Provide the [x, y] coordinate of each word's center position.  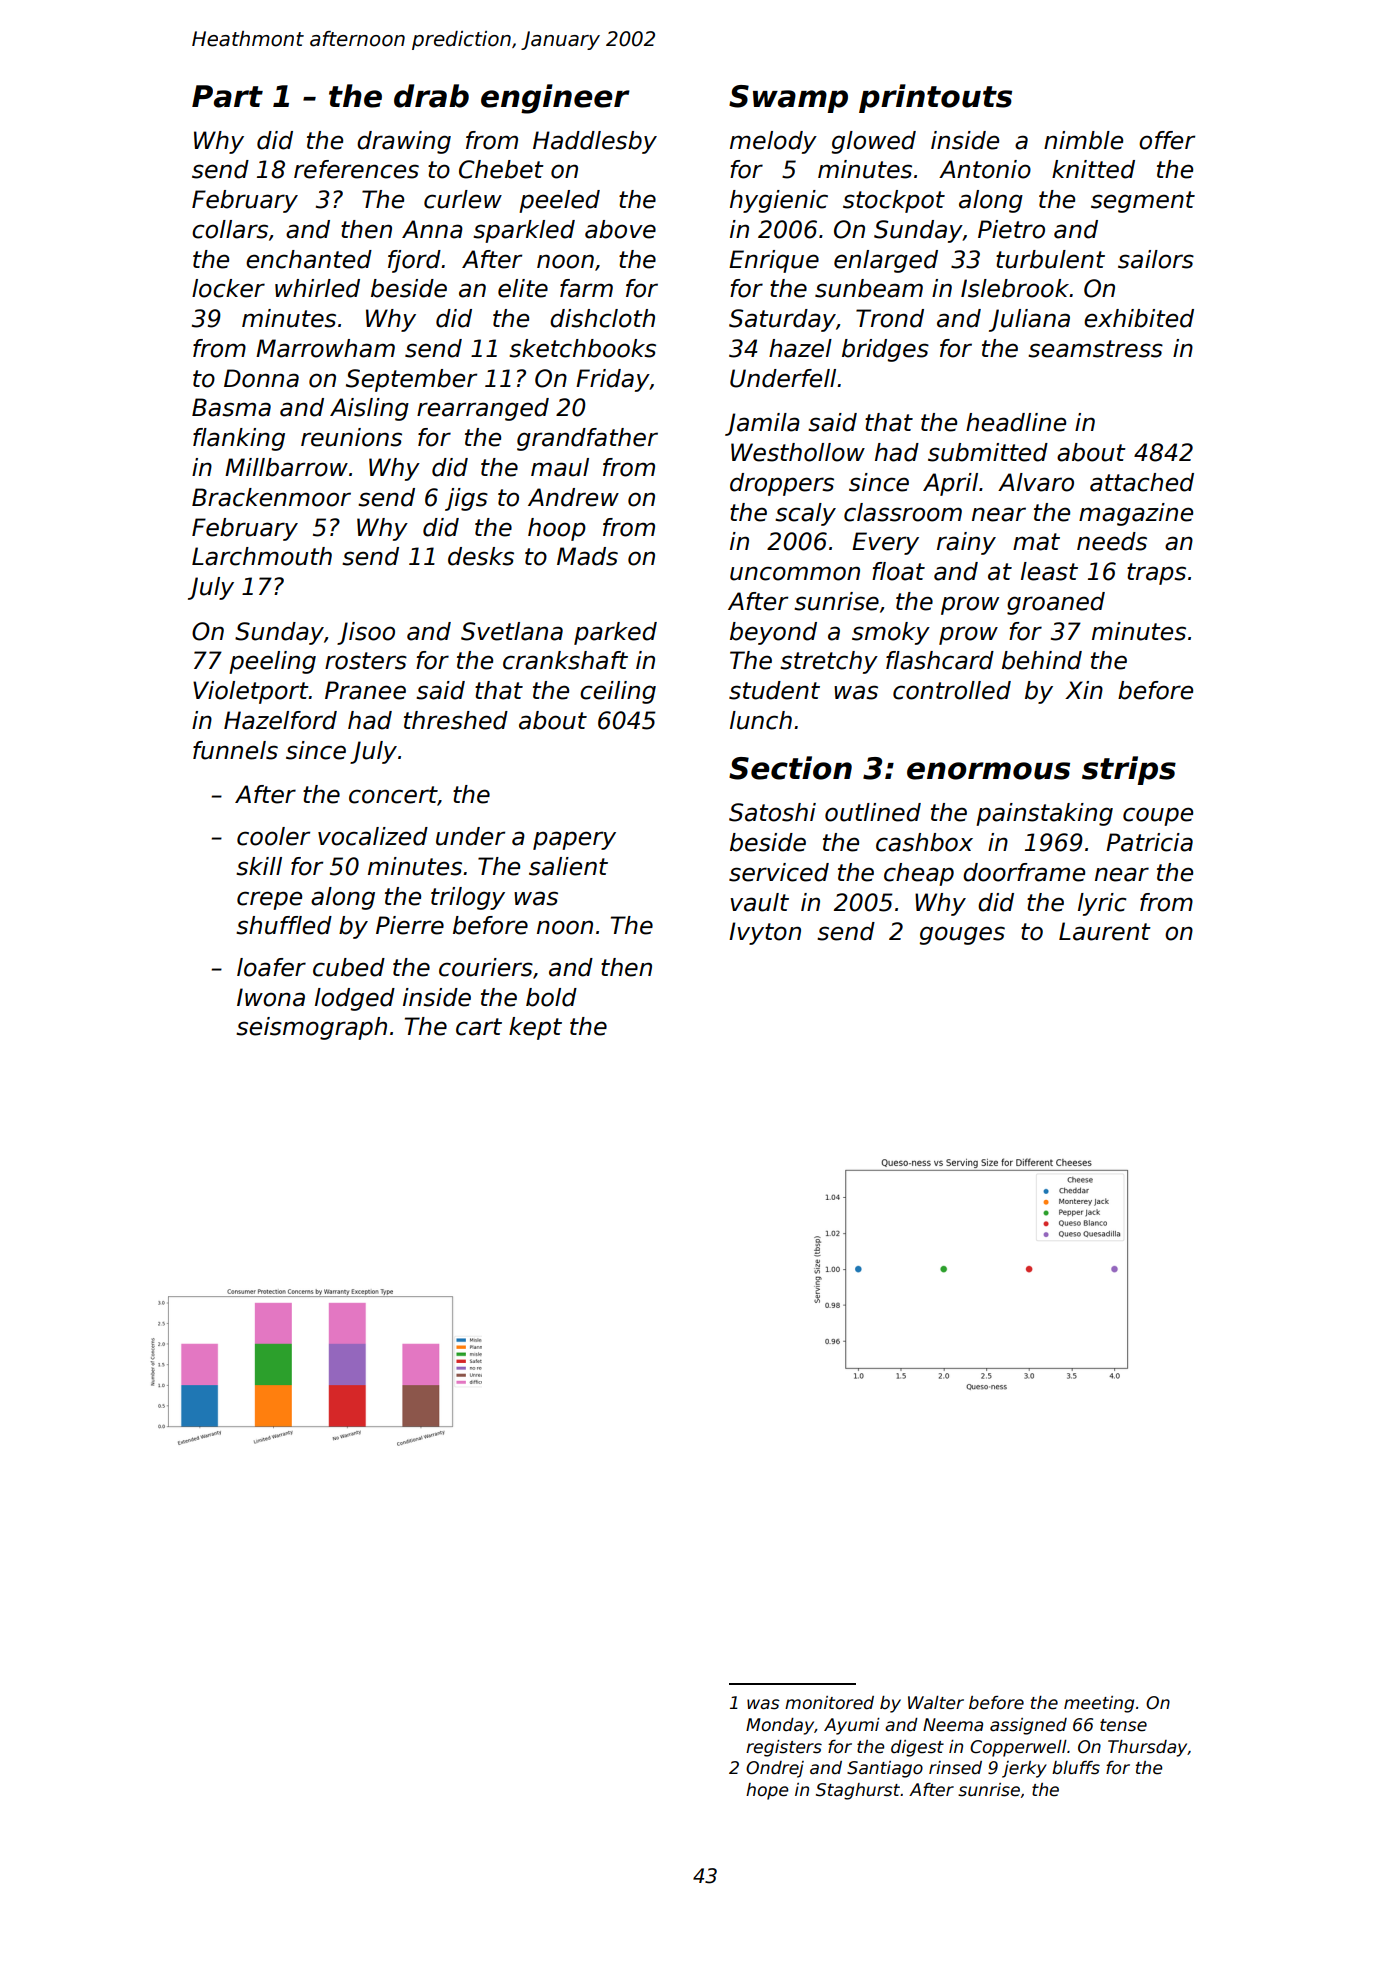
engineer [555, 99]
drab [431, 96]
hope [767, 1791]
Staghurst [858, 1791]
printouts [935, 98]
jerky [1024, 1769]
